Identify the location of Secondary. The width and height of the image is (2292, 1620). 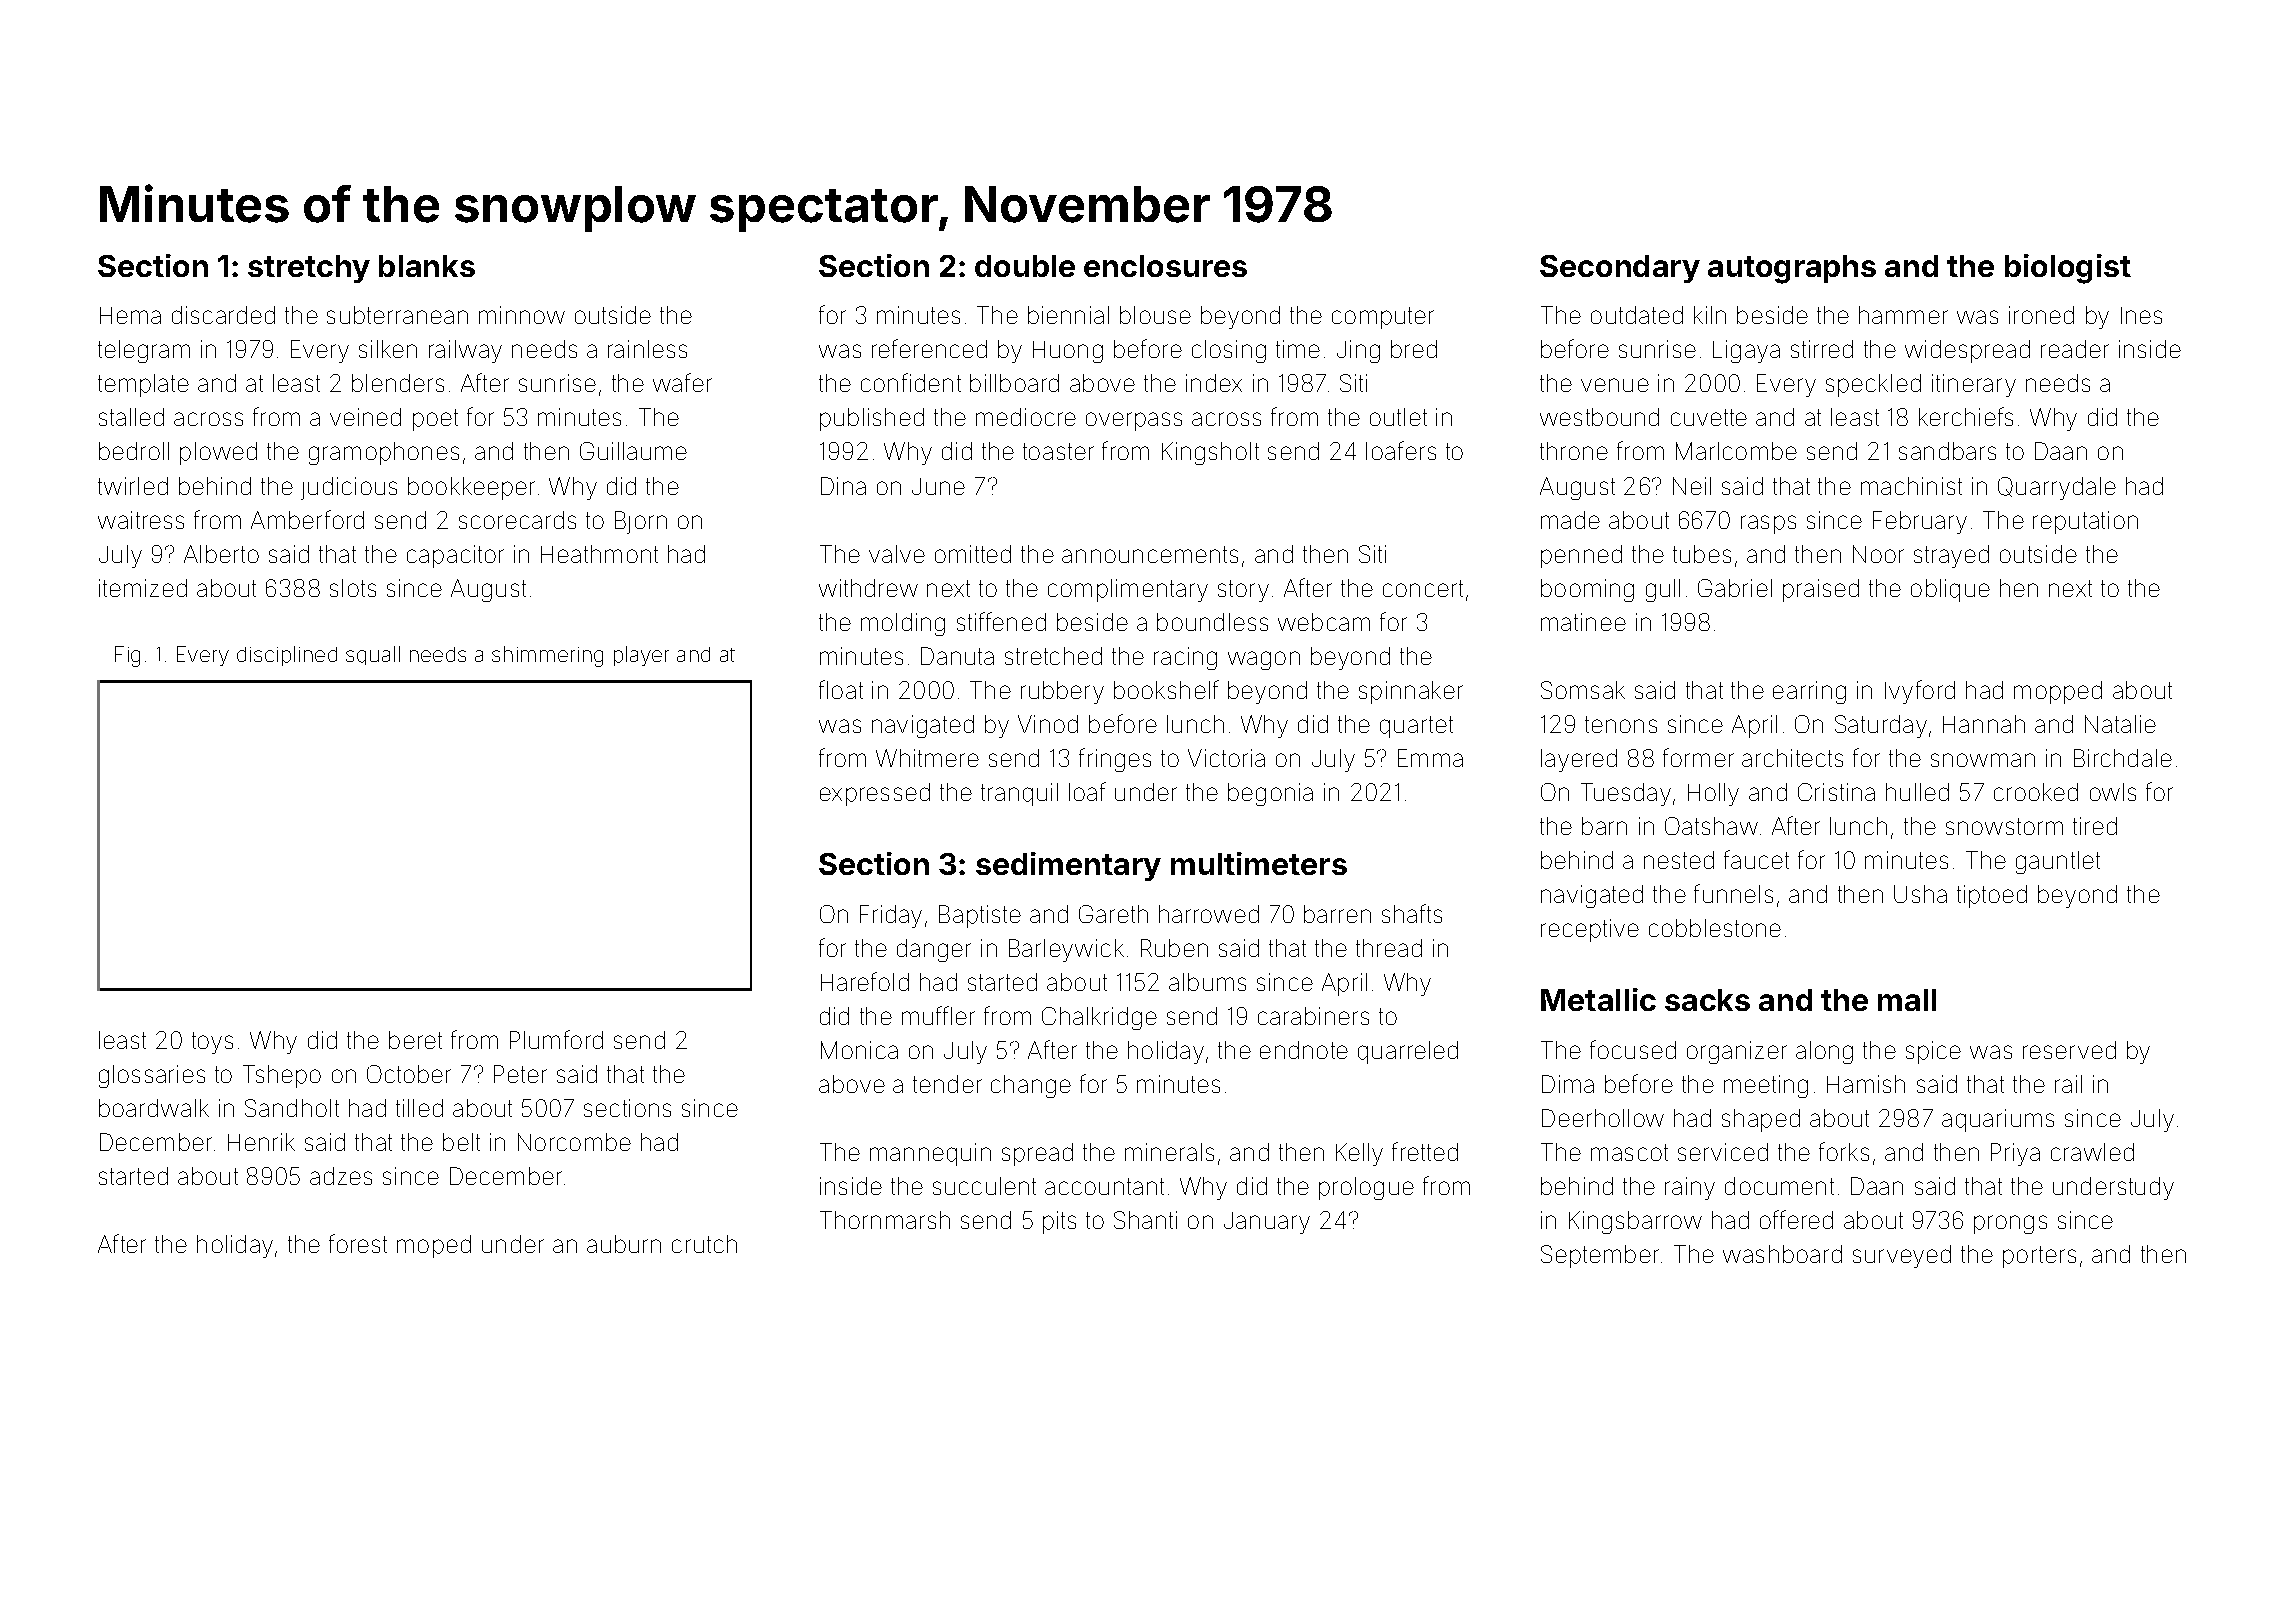
(1620, 269).
